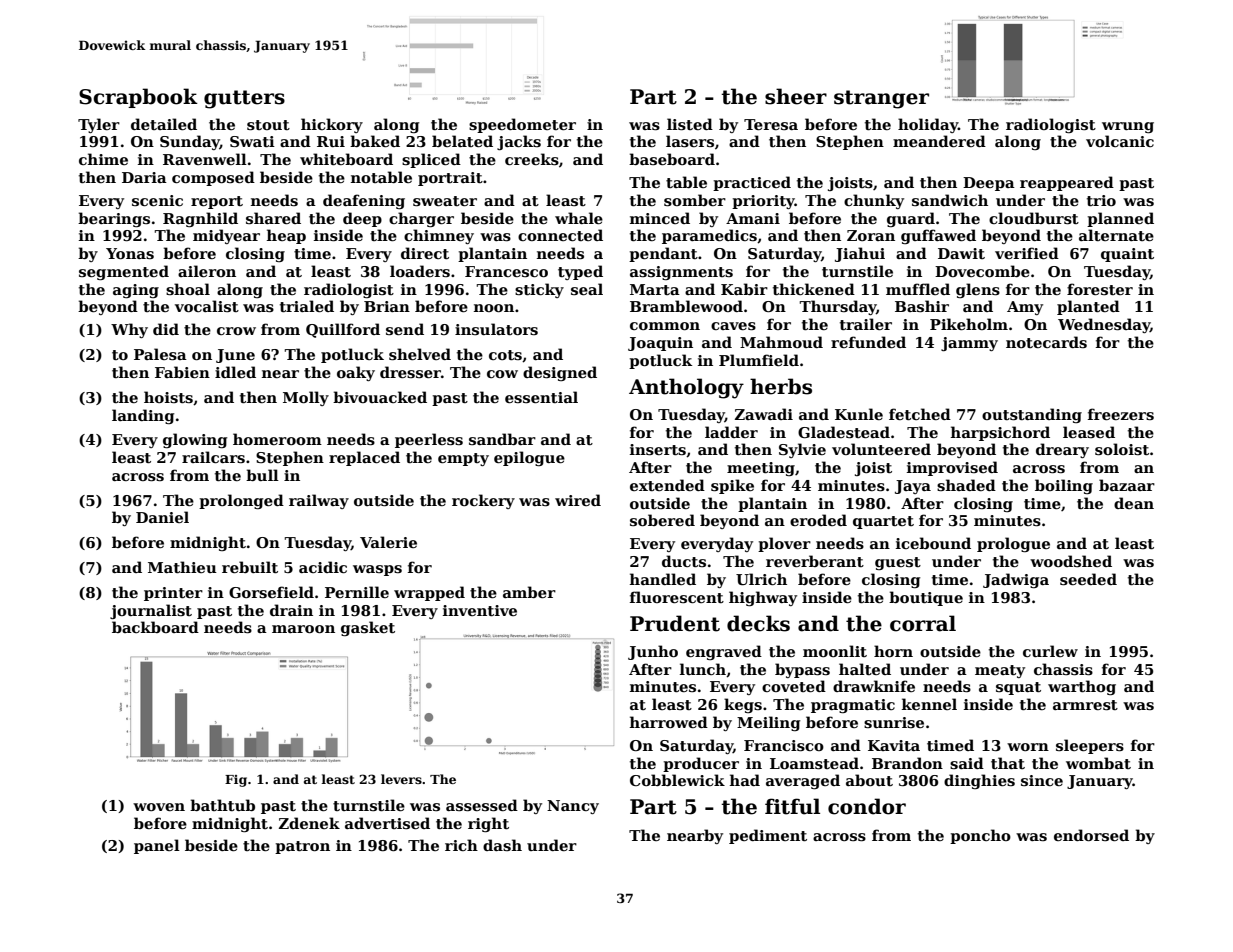  Describe the element at coordinates (1120, 141) in the screenshot. I see `volcanic` at that location.
